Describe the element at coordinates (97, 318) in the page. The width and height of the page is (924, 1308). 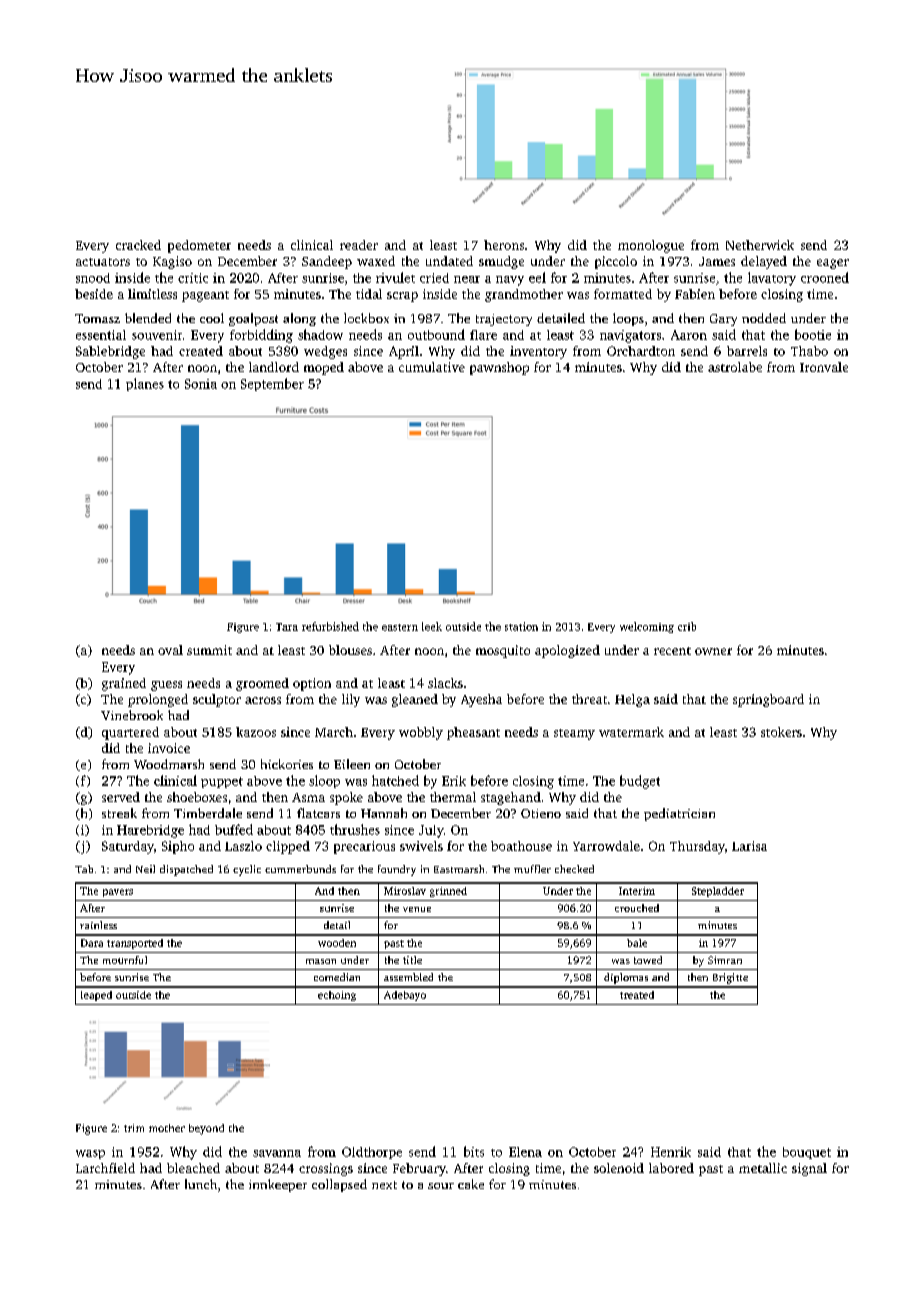
I see `Tomasz` at that location.
